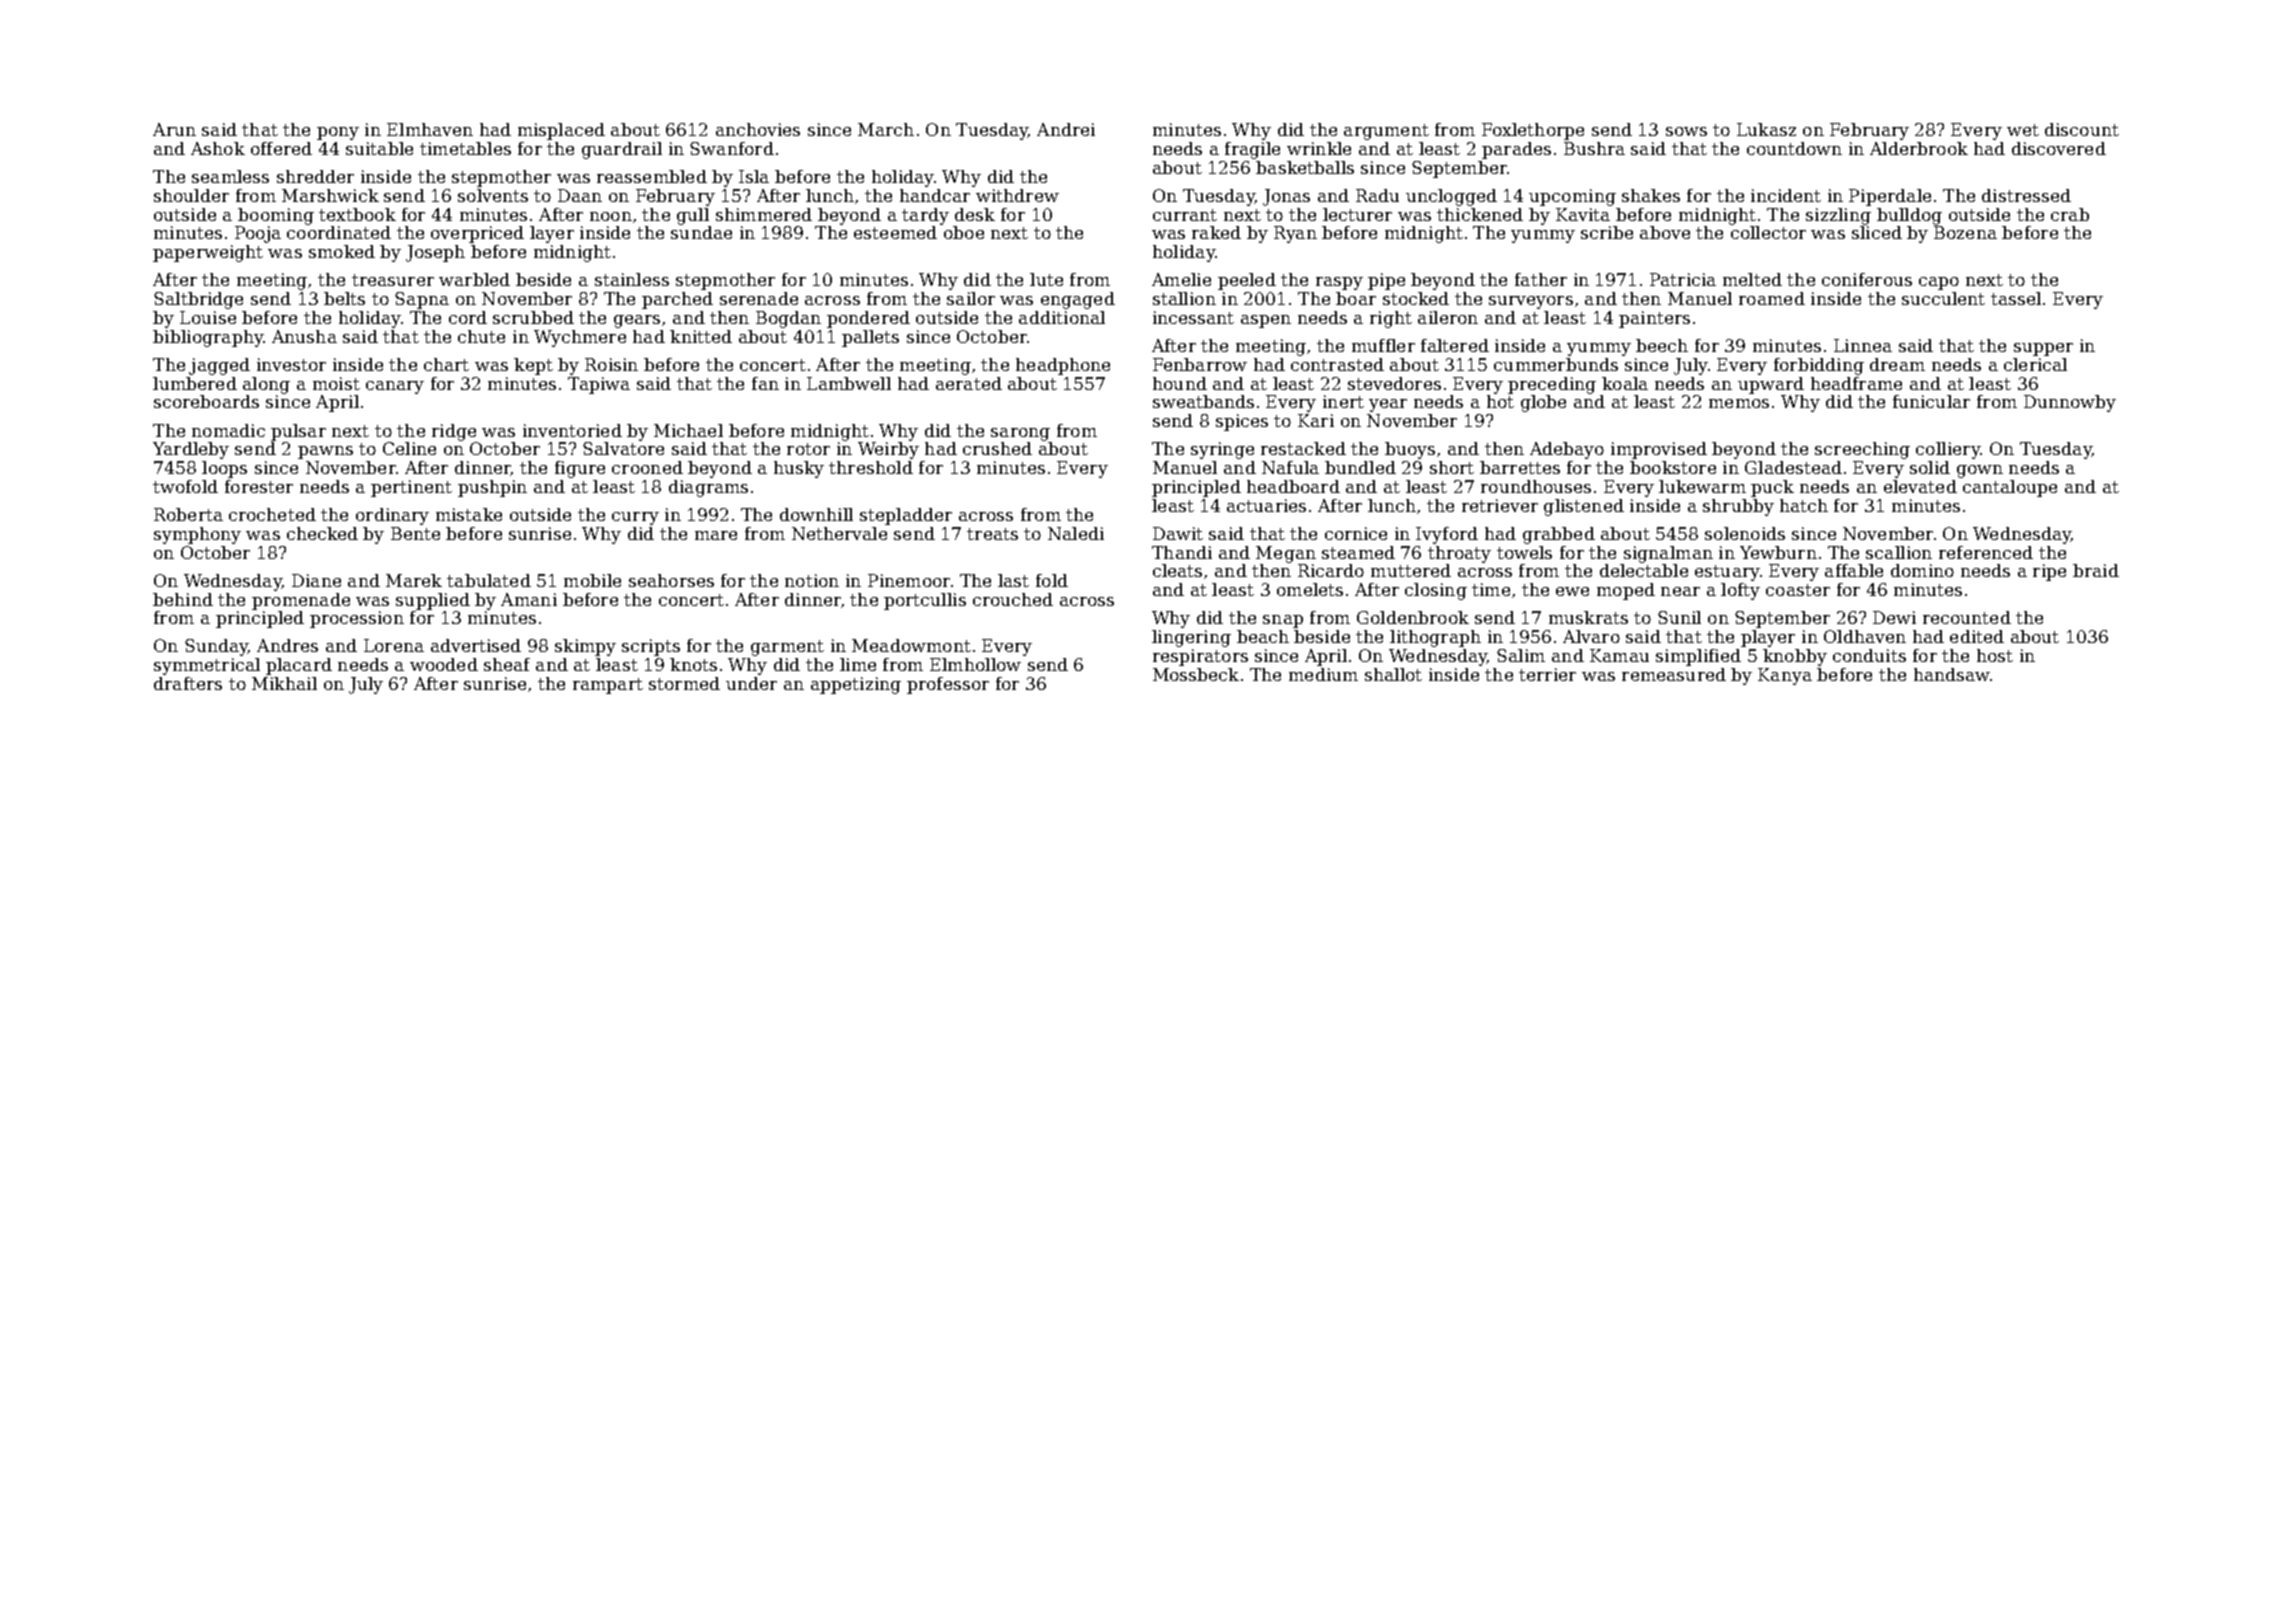  Describe the element at coordinates (1665, 232) in the screenshot. I see `above` at that location.
